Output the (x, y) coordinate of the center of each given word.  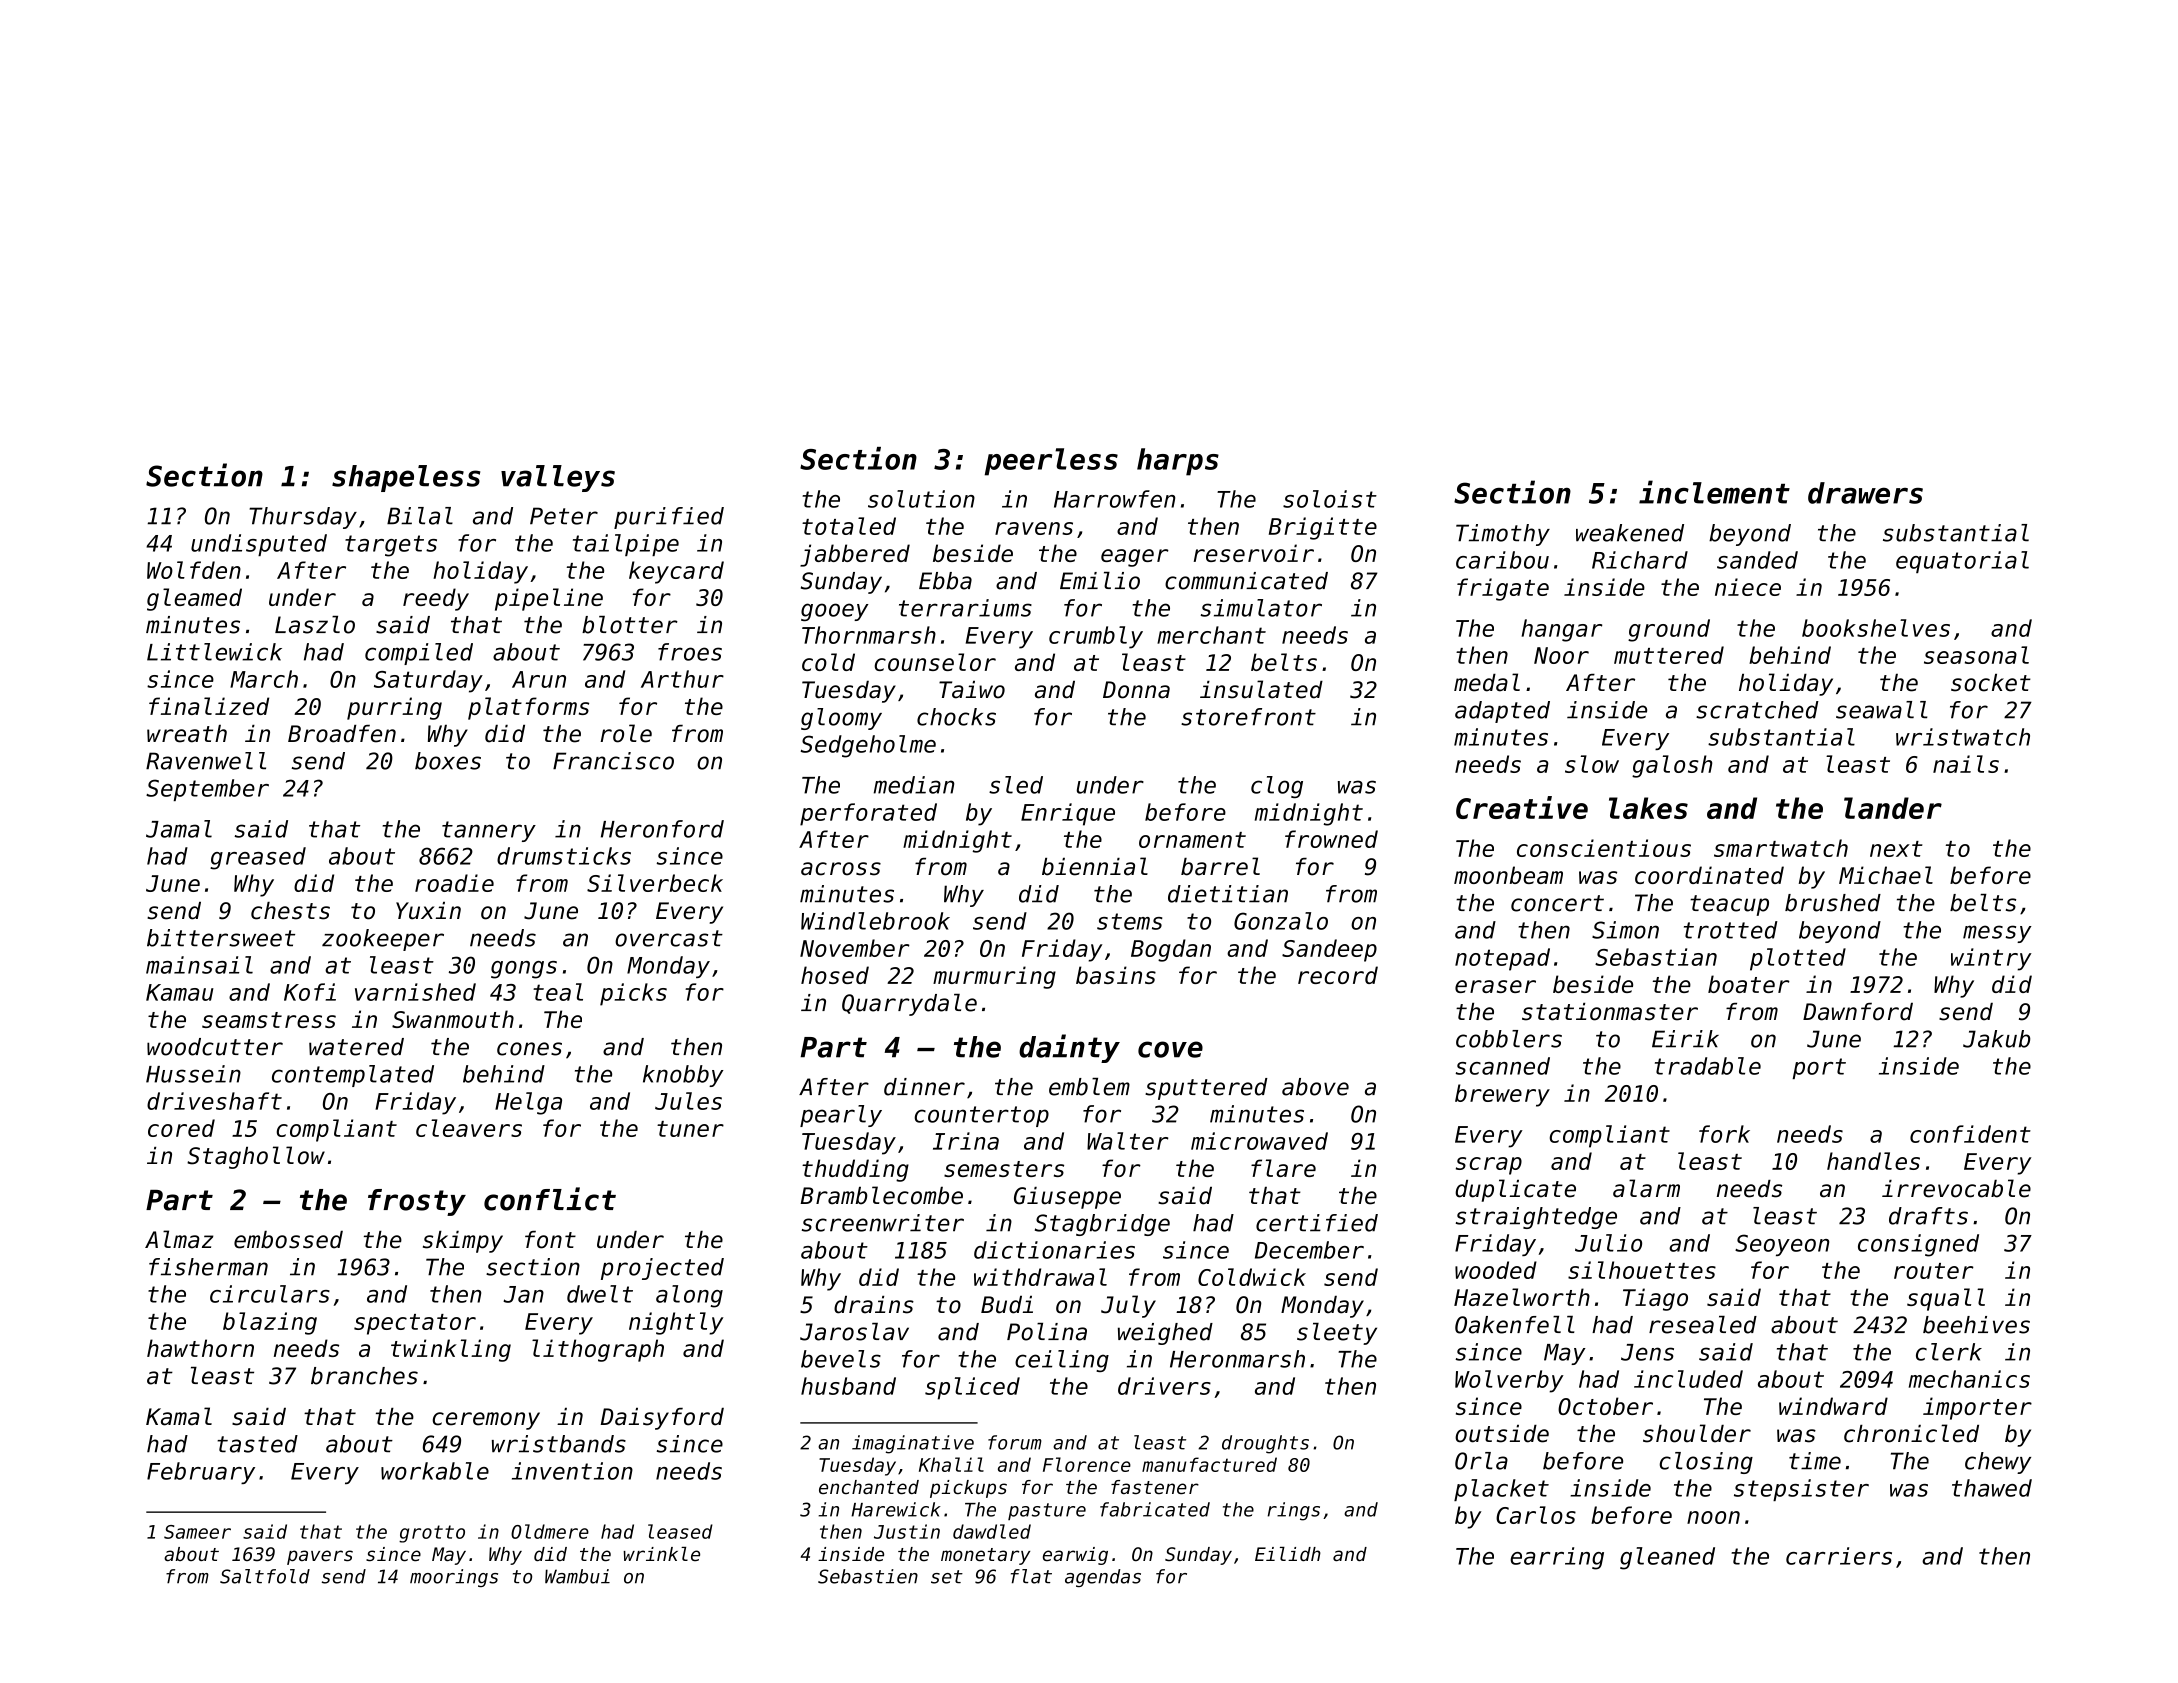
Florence (1087, 1464)
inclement (1714, 492)
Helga (528, 1103)
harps (1178, 462)
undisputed (259, 545)
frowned (1331, 839)
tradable (1708, 1066)
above (1315, 1087)
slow (1592, 764)
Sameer (197, 1532)
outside (1502, 1434)
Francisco (613, 761)
